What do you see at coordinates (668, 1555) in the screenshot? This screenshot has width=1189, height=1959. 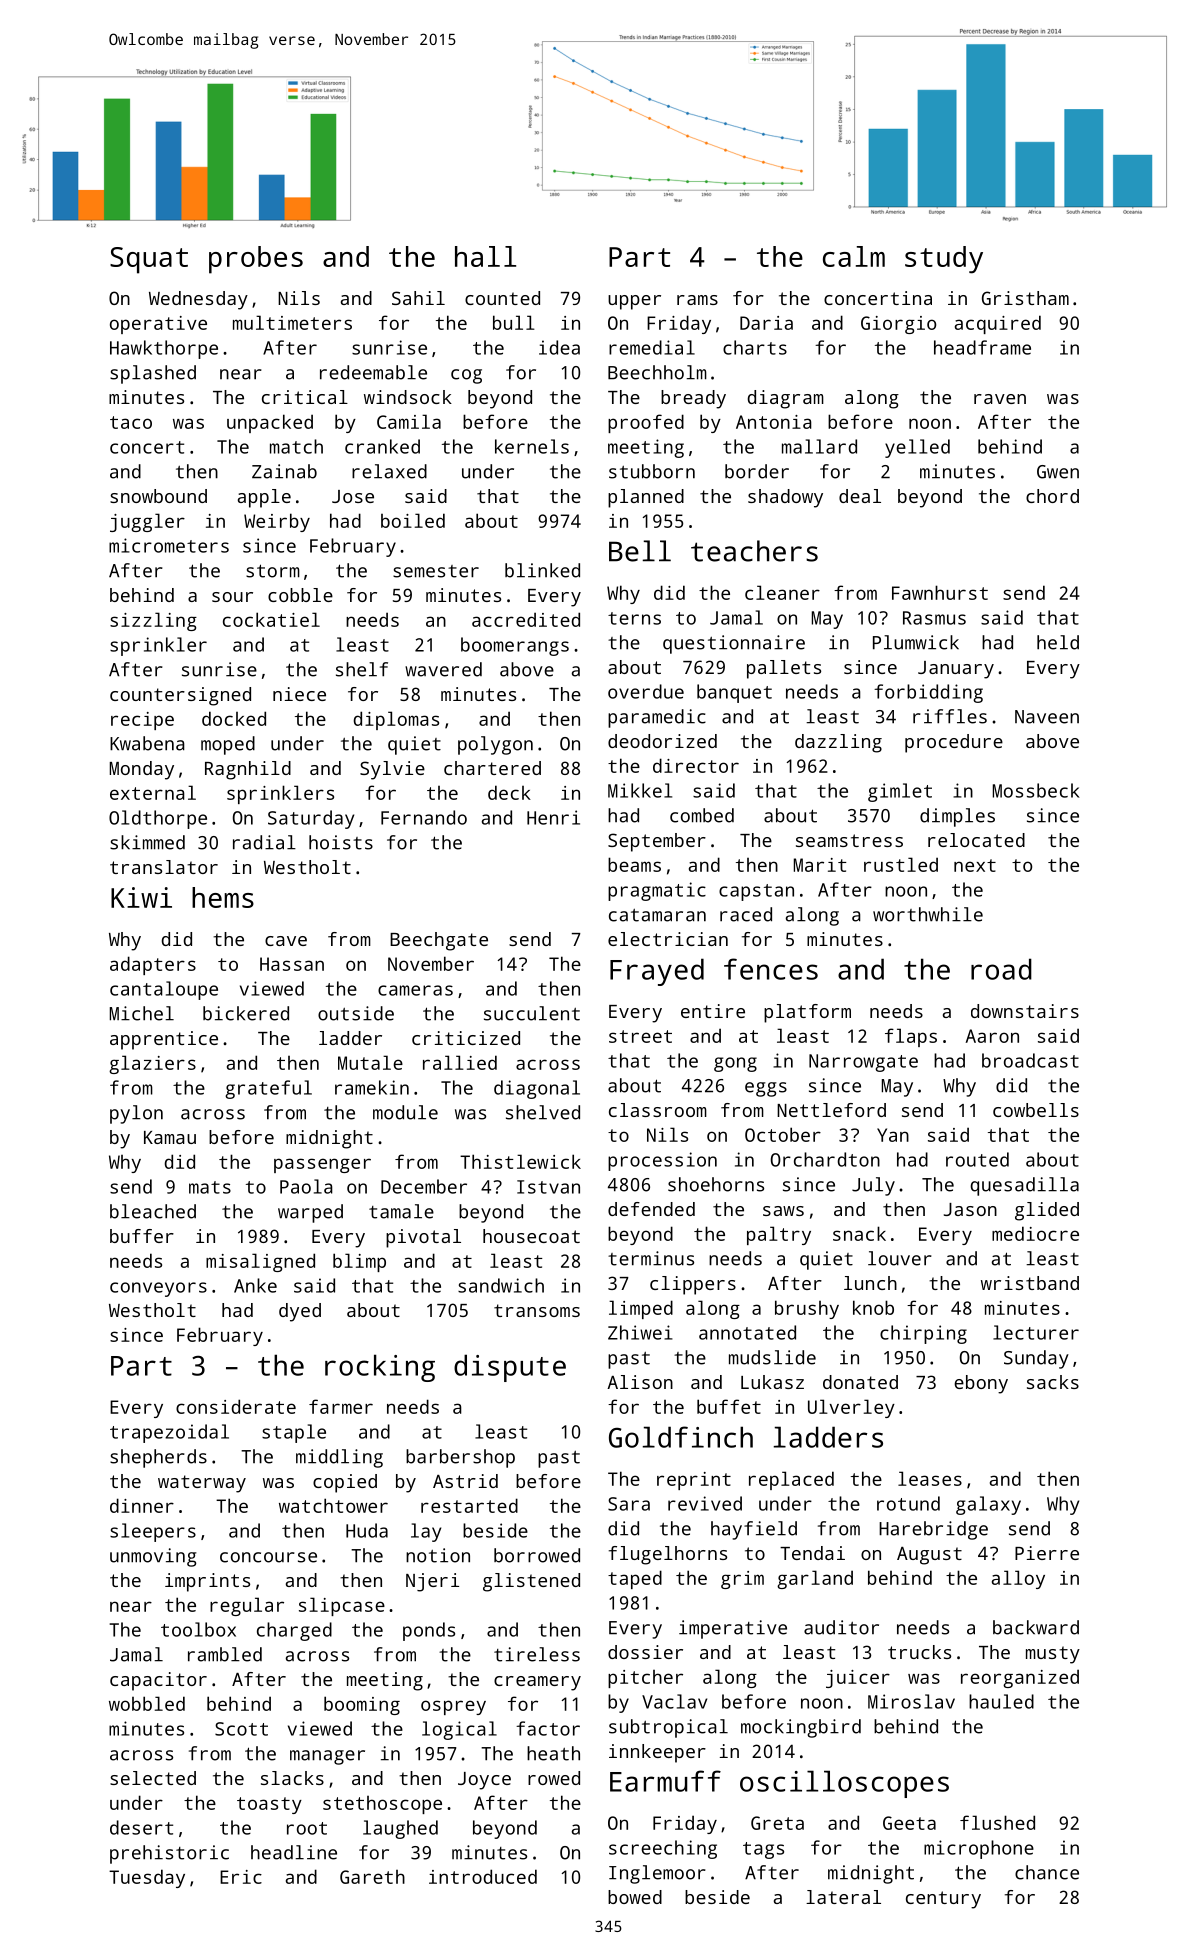 I see `flugelhorns` at bounding box center [668, 1555].
